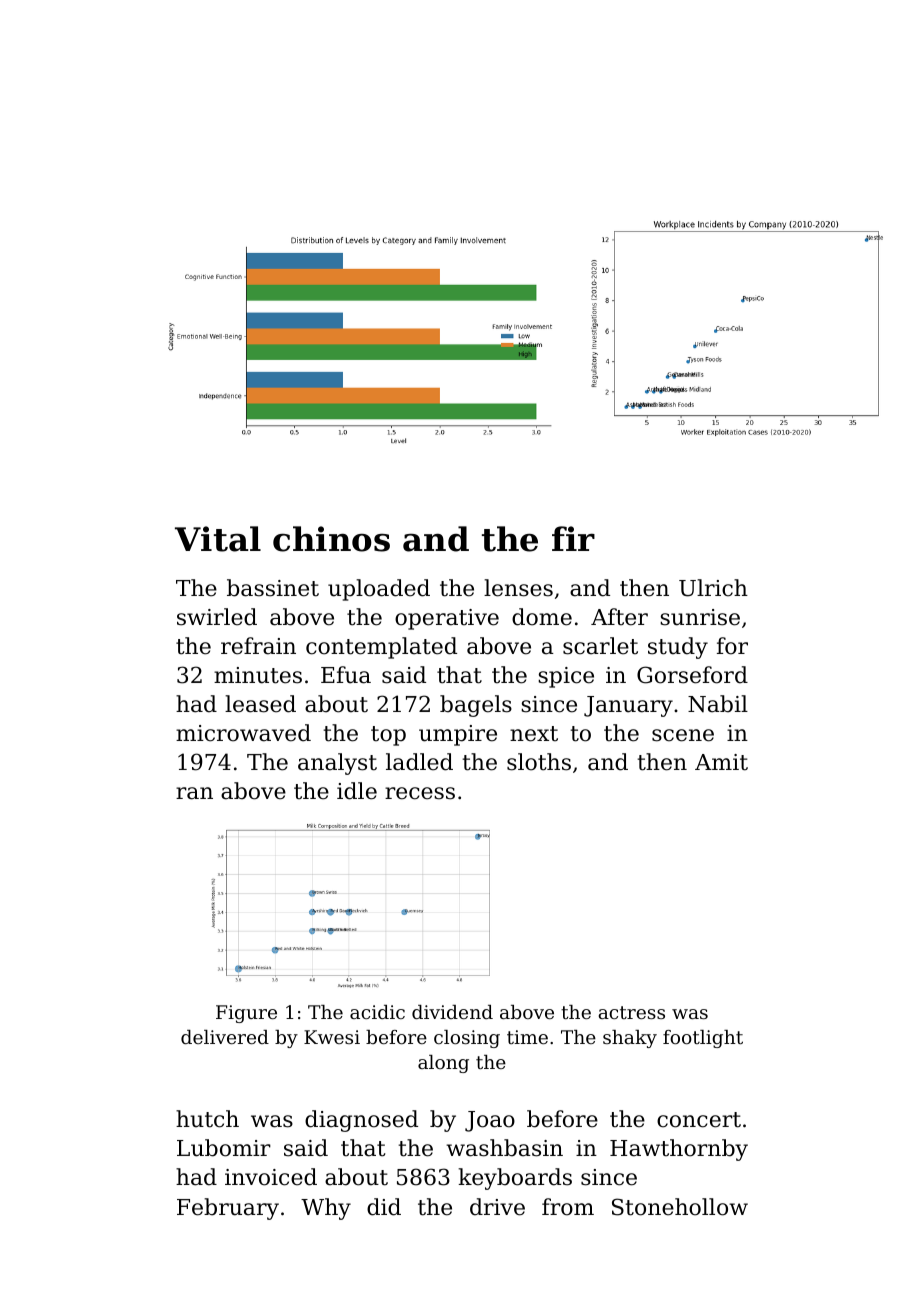 This image has height=1311, width=924. What do you see at coordinates (630, 1039) in the image?
I see `shaky` at bounding box center [630, 1039].
